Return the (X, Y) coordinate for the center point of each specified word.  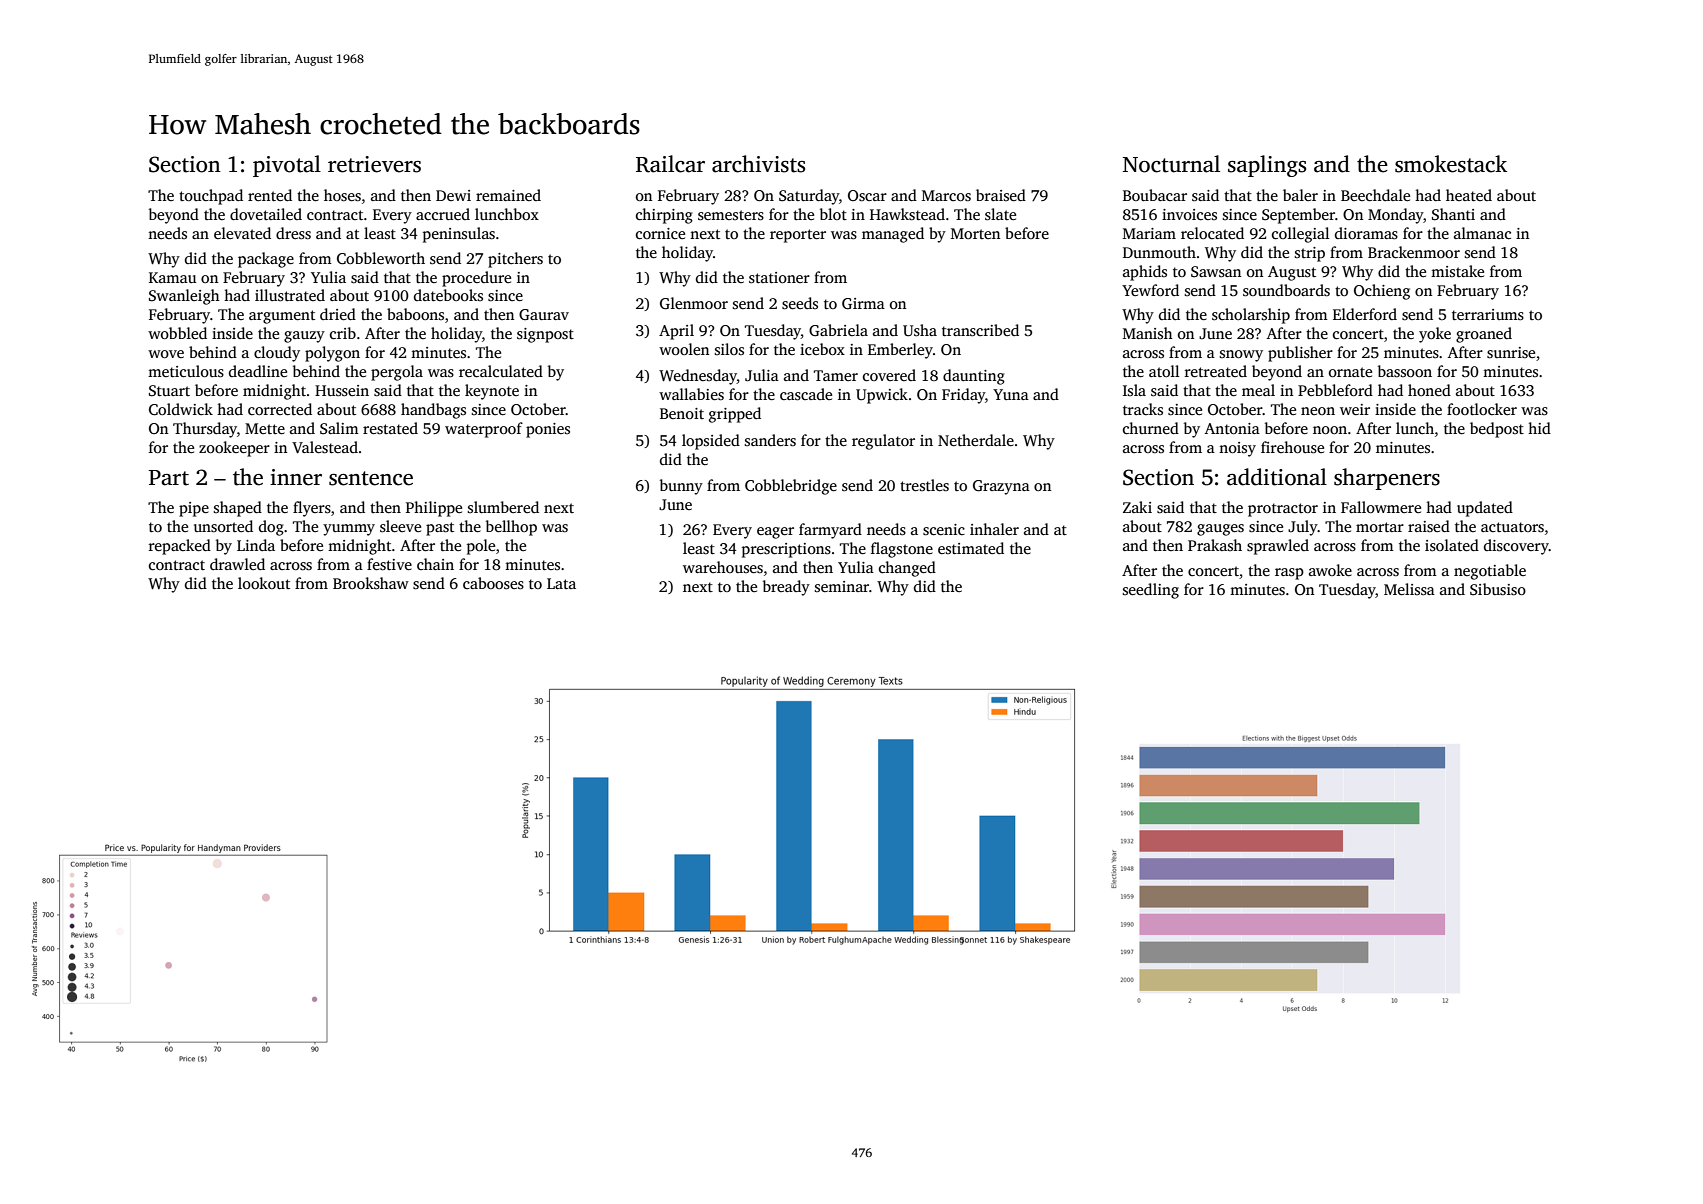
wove (166, 354)
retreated (1216, 371)
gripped (735, 415)
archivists (758, 164)
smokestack (1451, 164)
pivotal (287, 166)
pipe (194, 509)
